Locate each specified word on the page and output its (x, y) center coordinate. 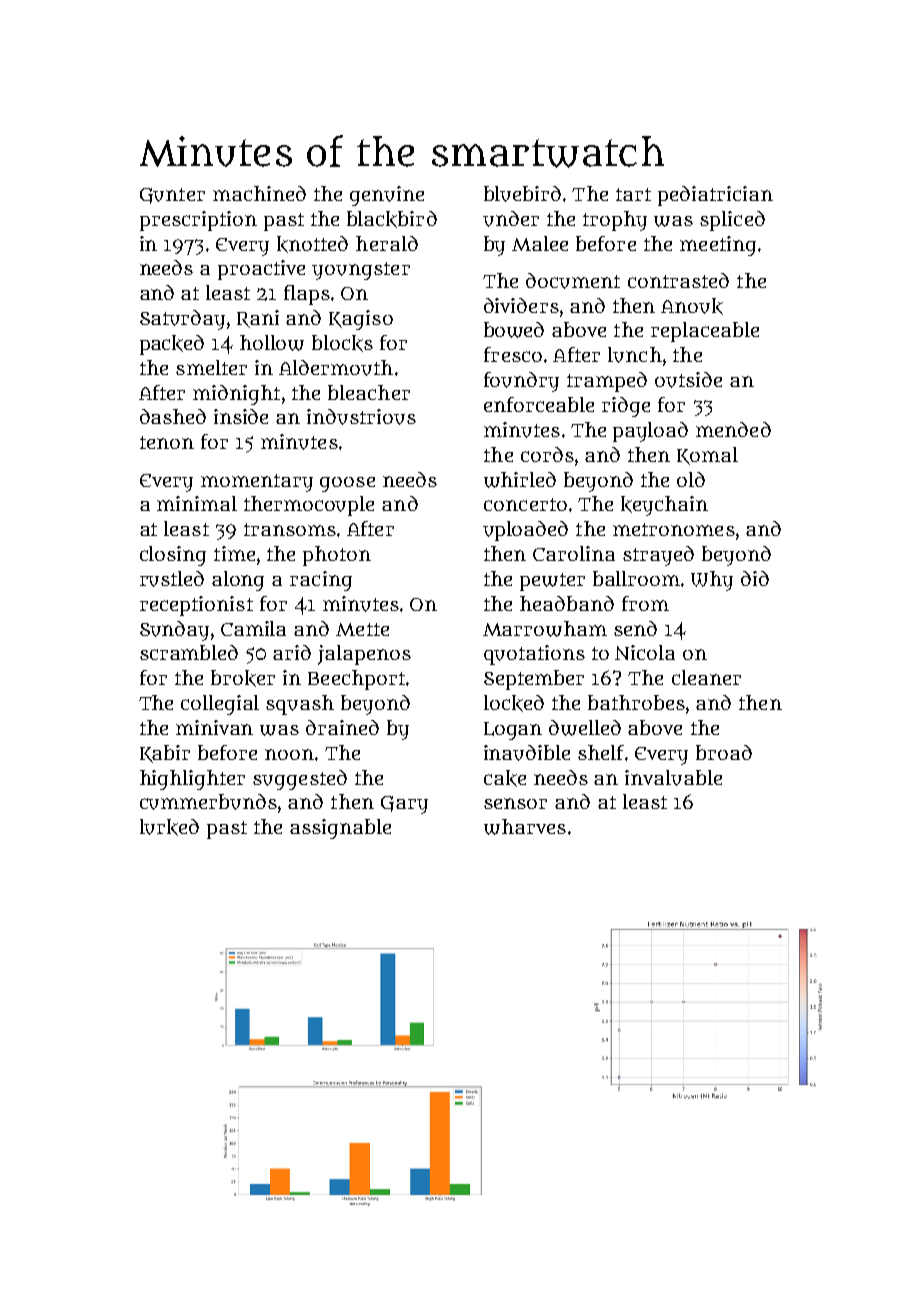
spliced (732, 221)
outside (688, 380)
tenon (167, 442)
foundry (521, 382)
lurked (169, 827)
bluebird (522, 194)
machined (259, 193)
